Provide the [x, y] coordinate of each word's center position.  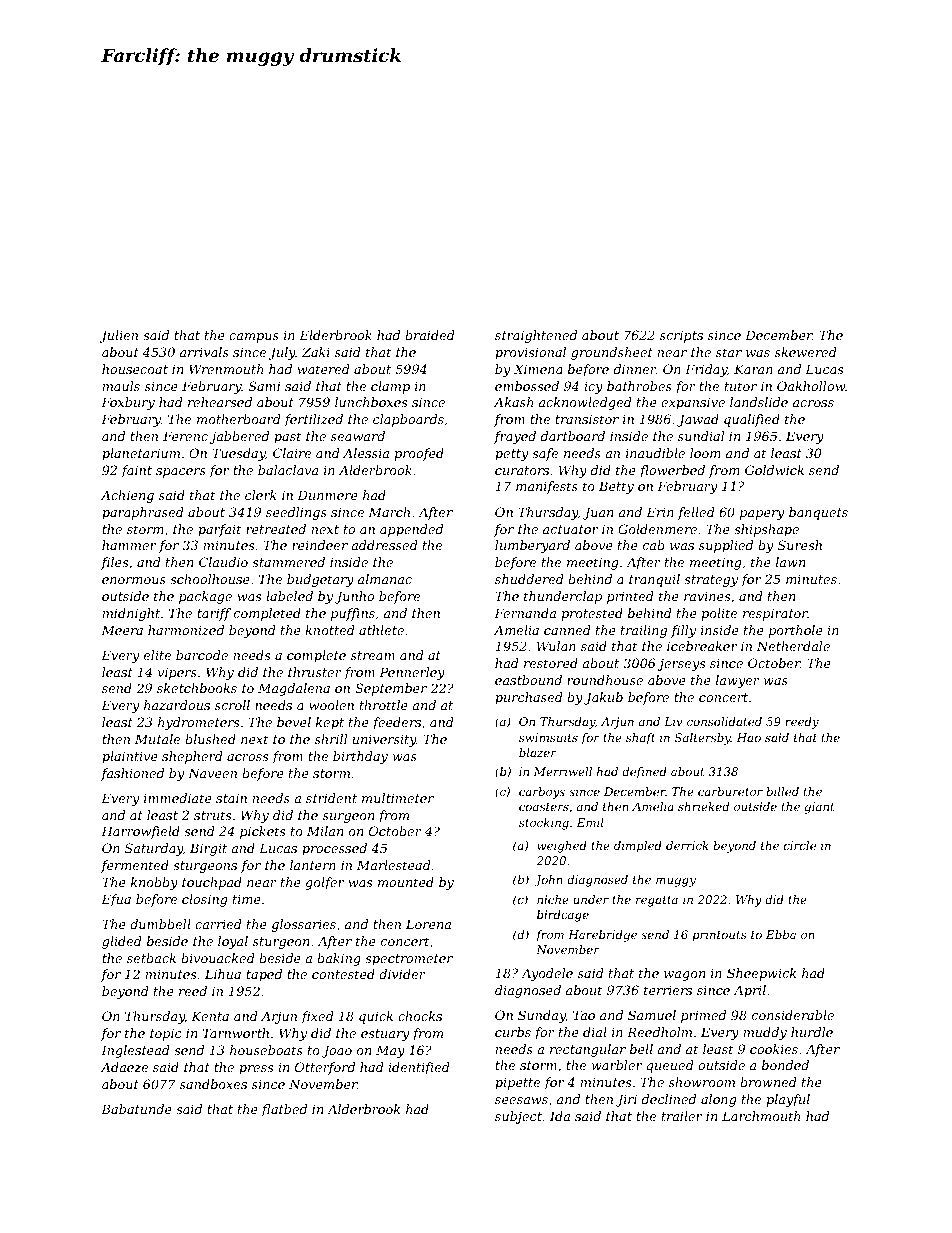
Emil [590, 822]
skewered [806, 352]
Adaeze [124, 1067]
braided [430, 335]
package [205, 597]
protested [592, 614]
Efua [116, 900]
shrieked [703, 806]
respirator [775, 614]
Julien [118, 336]
